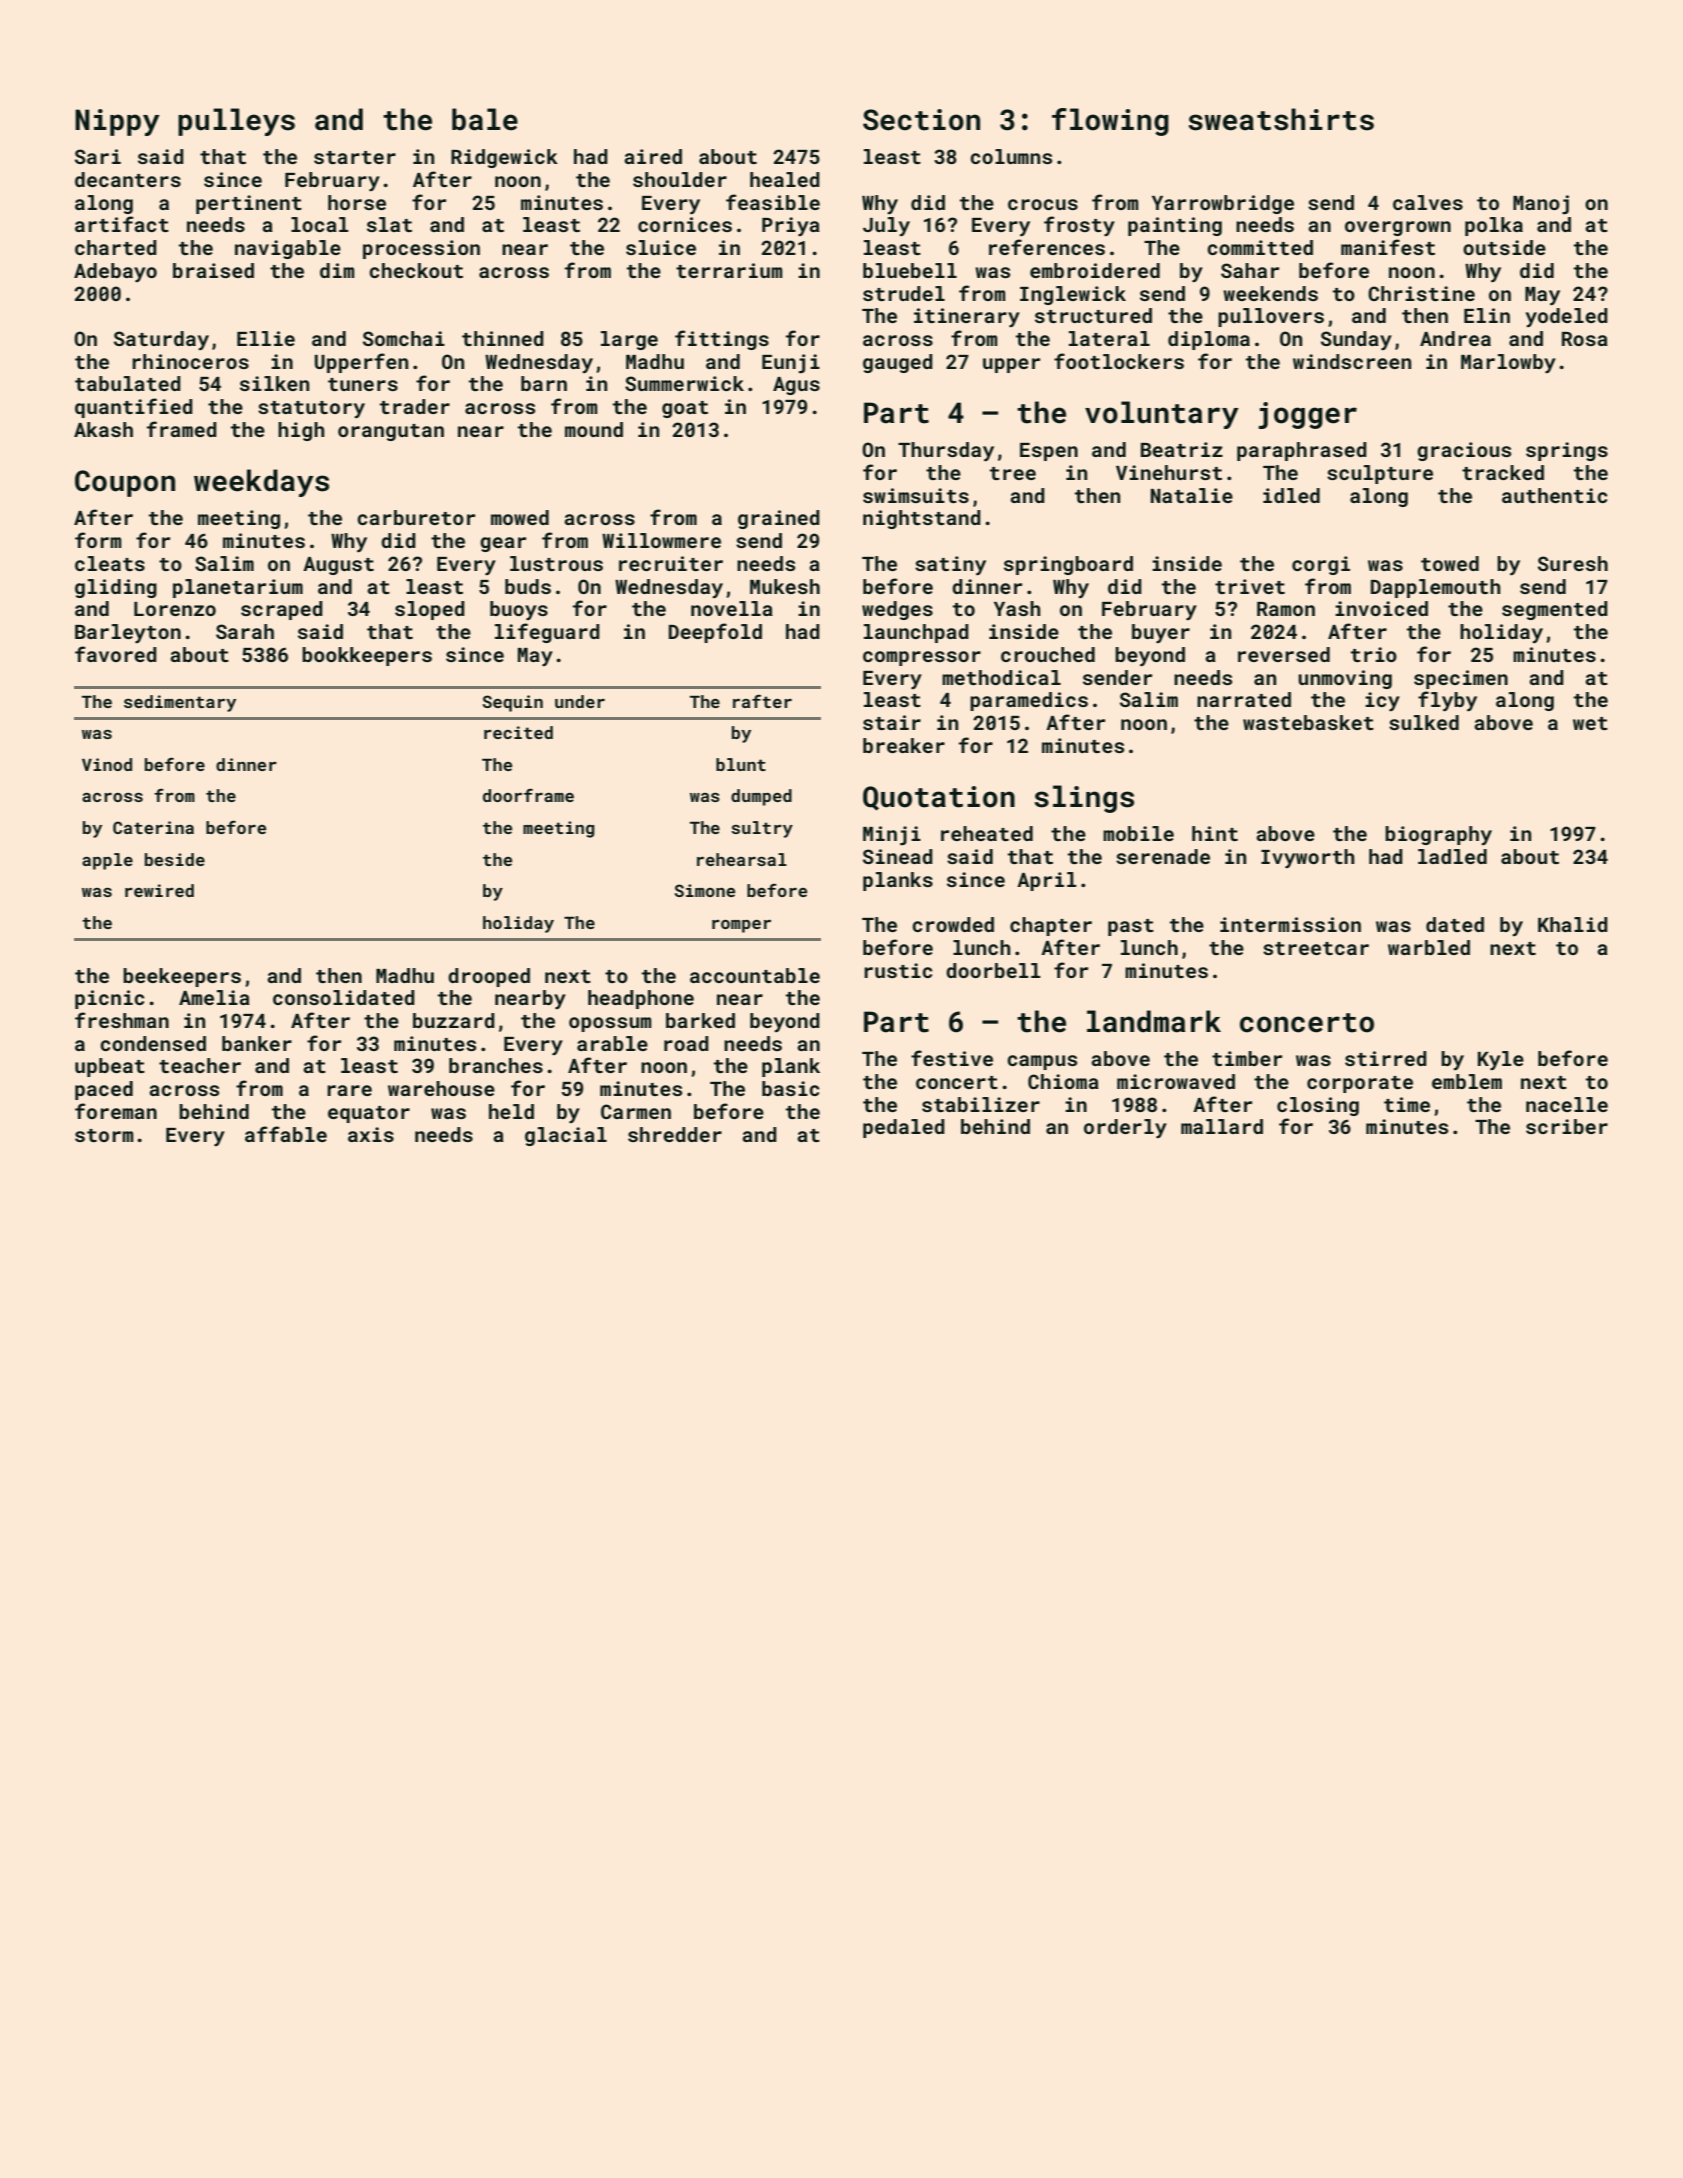  What do you see at coordinates (104, 1135) in the screenshot?
I see `storm` at bounding box center [104, 1135].
